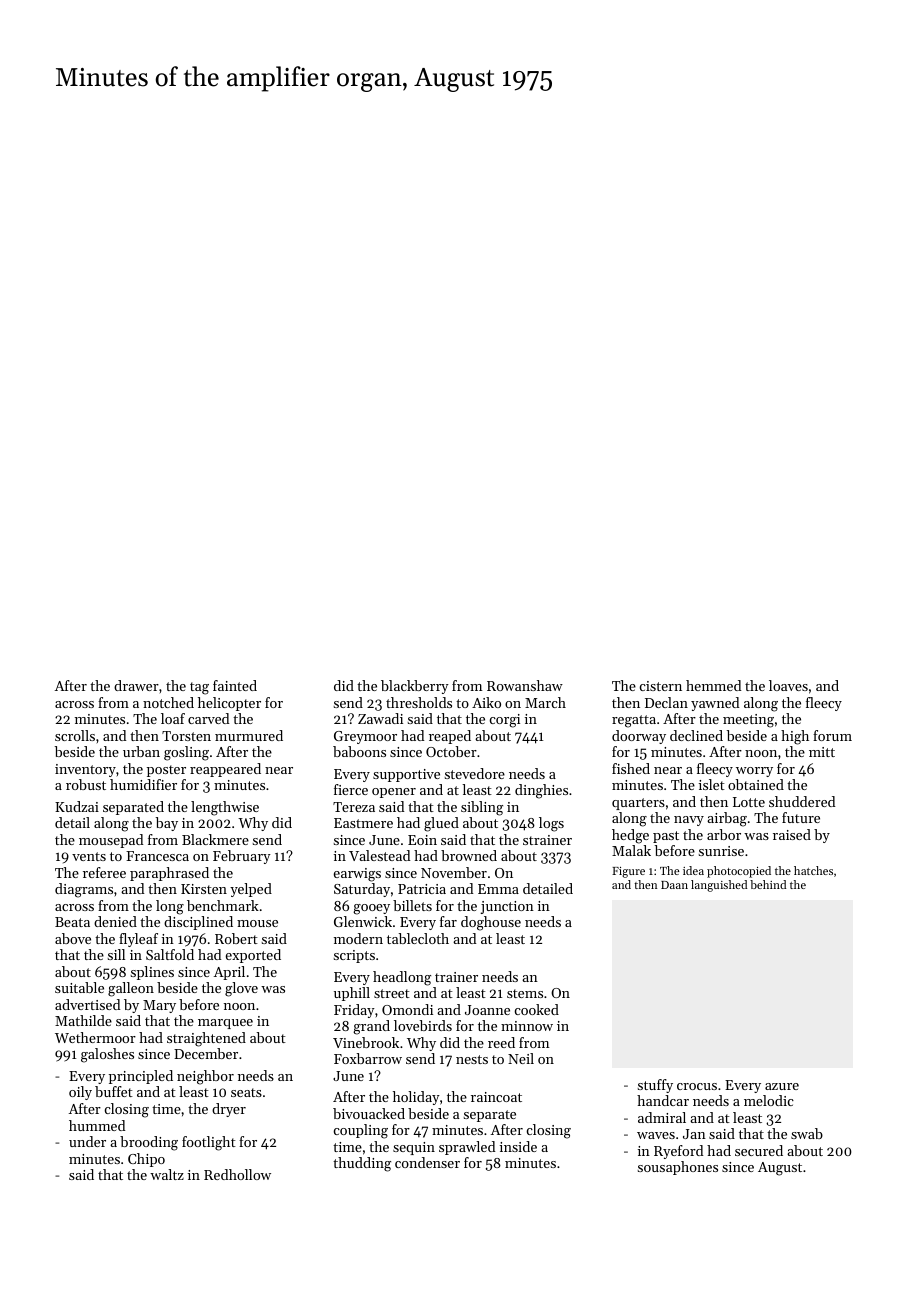  What do you see at coordinates (237, 1174) in the image?
I see `Redhollow` at bounding box center [237, 1174].
